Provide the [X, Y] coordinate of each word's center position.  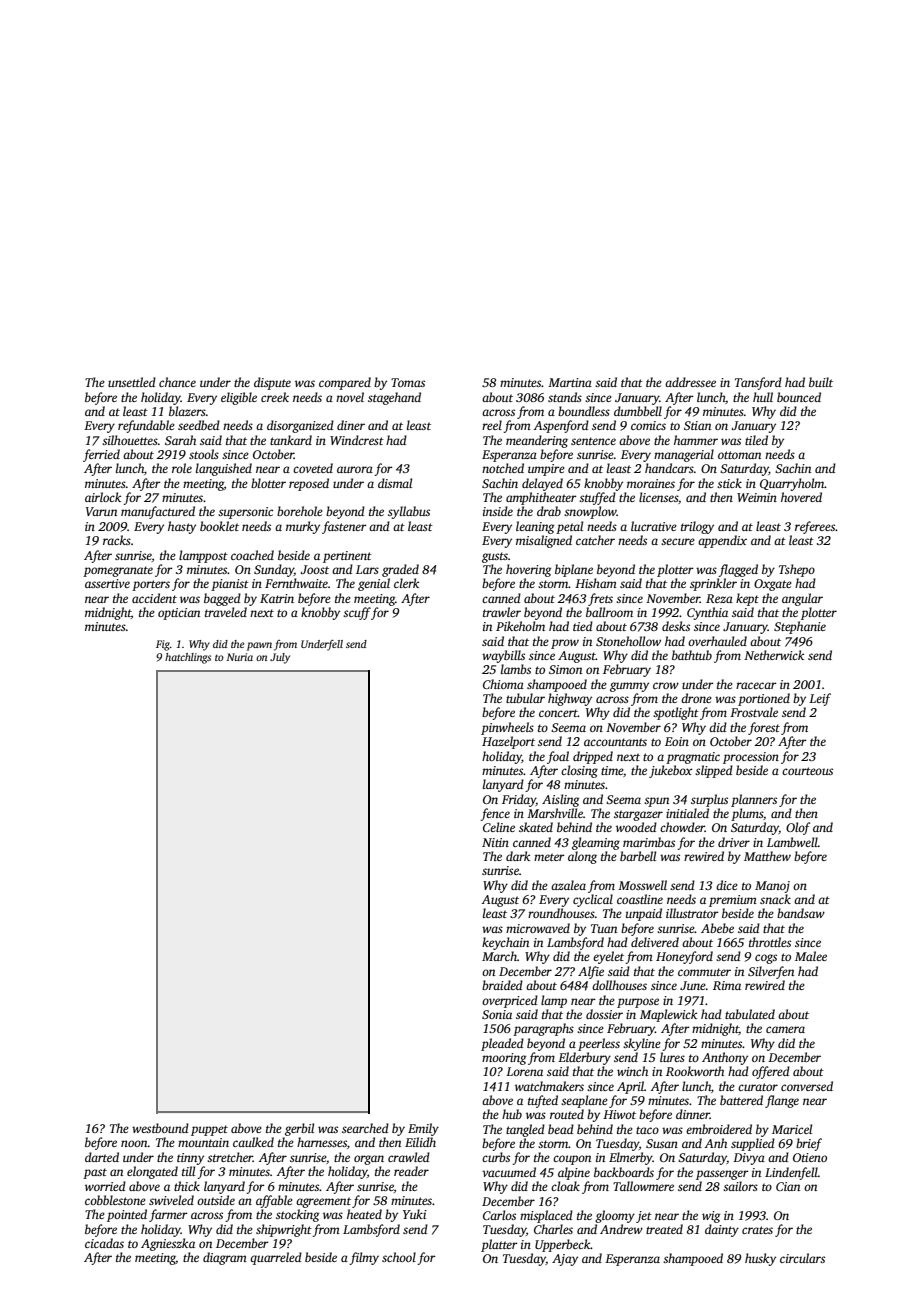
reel [492, 425]
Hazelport [508, 742]
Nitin [495, 842]
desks [676, 626]
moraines [651, 483]
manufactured [158, 512]
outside [216, 1200]
